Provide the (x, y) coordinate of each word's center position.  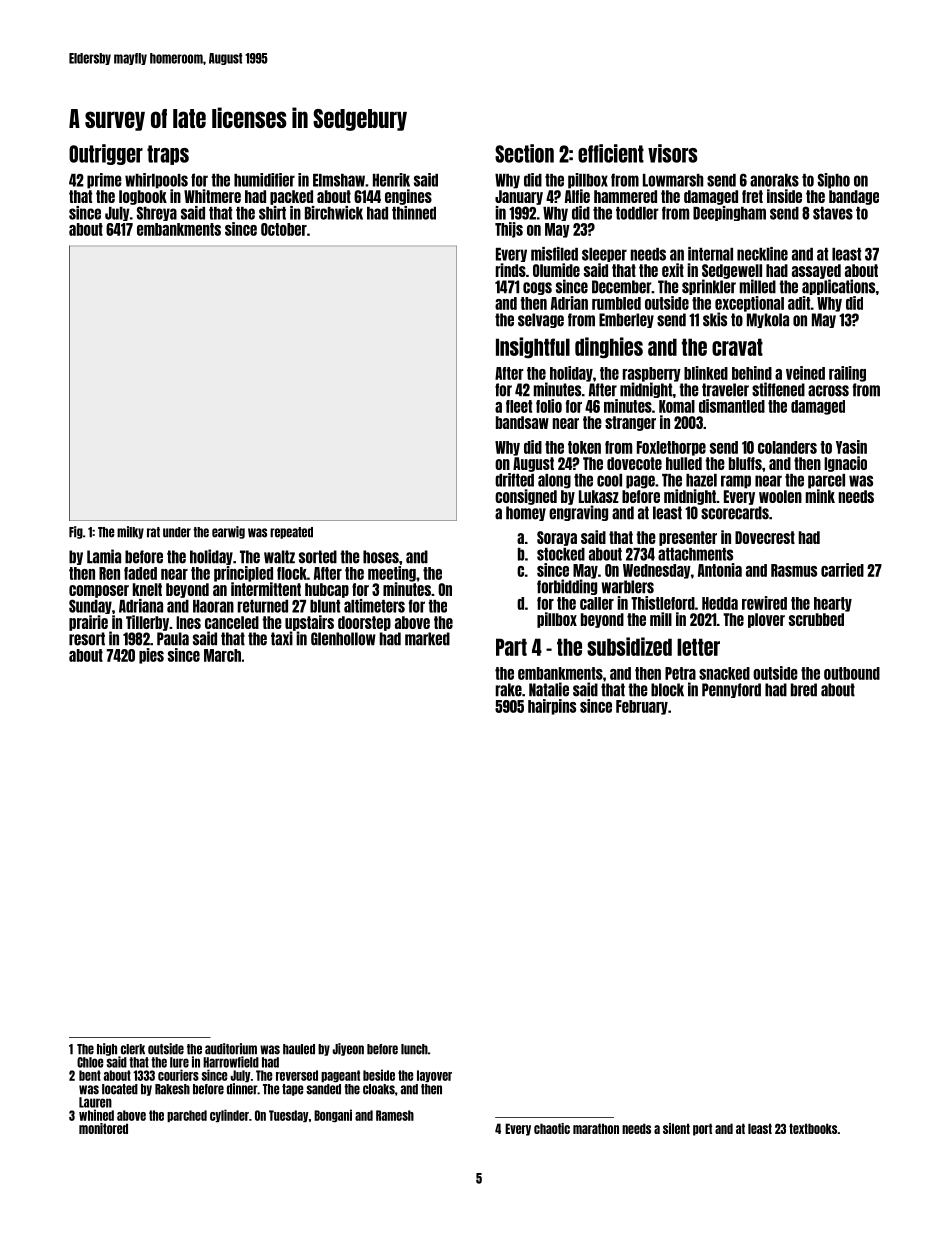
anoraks (774, 180)
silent (676, 1128)
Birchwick (334, 213)
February (642, 707)
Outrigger (106, 154)
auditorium (231, 1049)
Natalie (549, 689)
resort (87, 639)
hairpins (552, 707)
